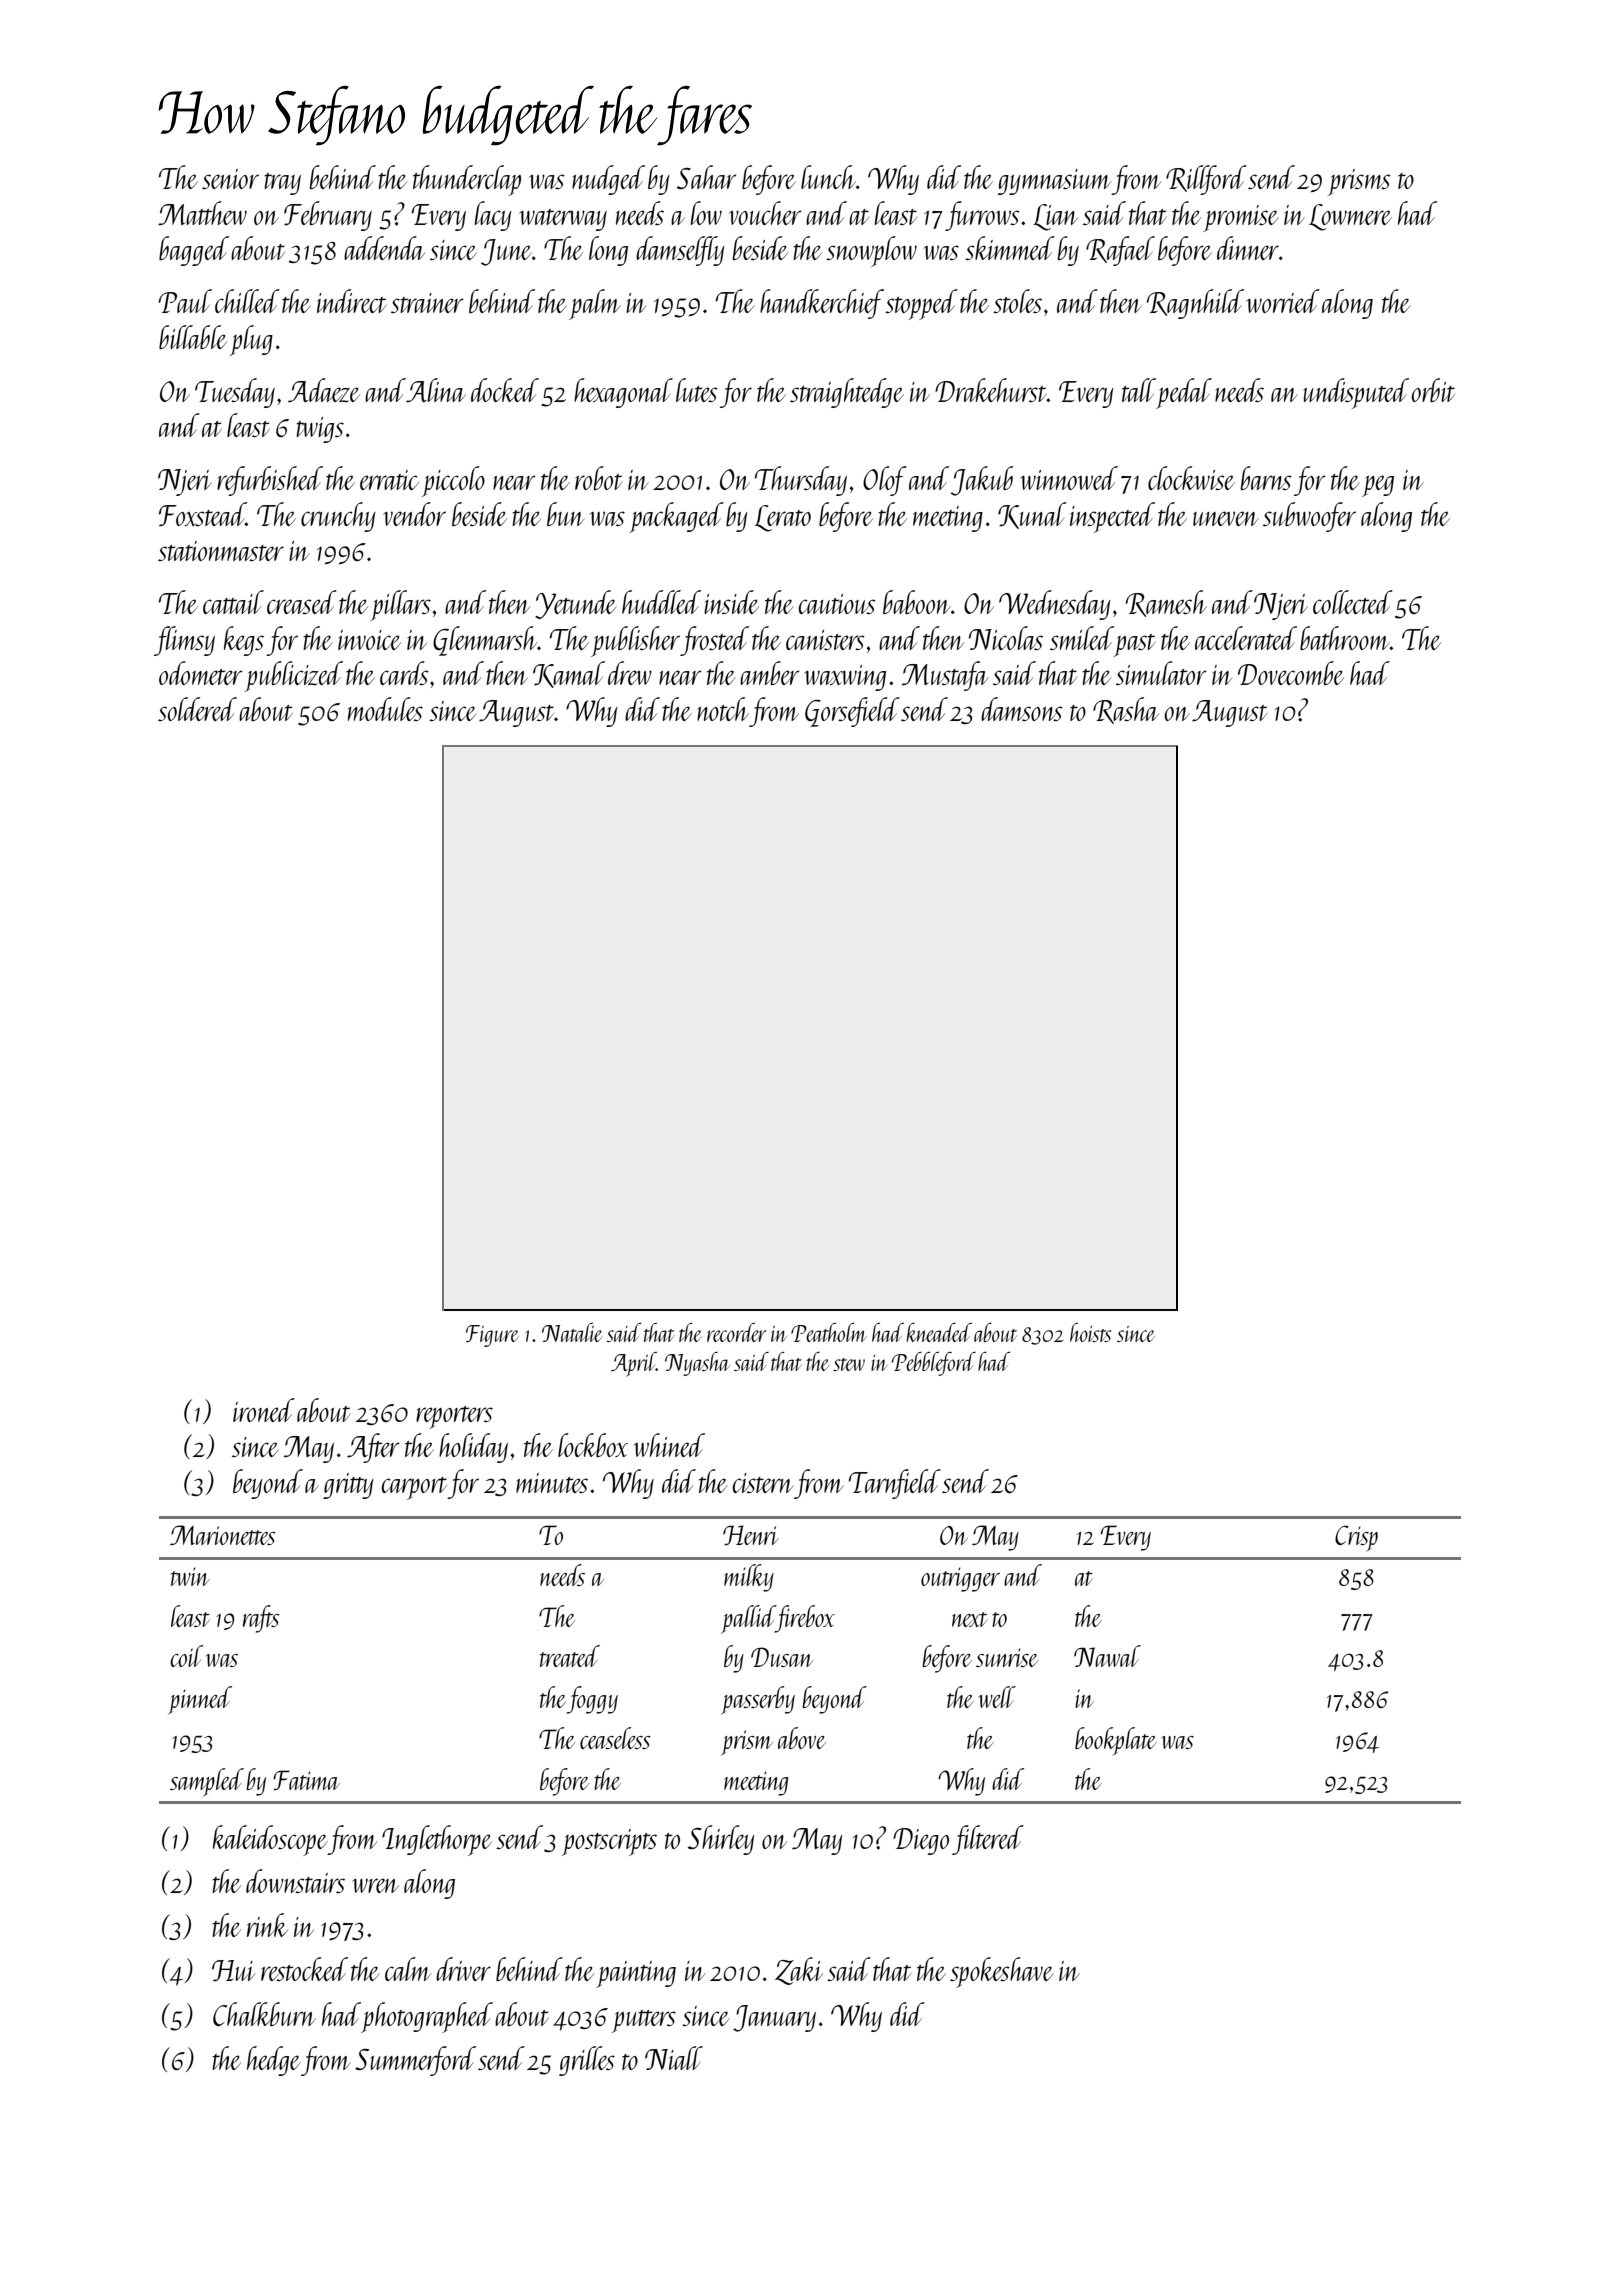  I want to click on Niall, so click(674, 2058).
